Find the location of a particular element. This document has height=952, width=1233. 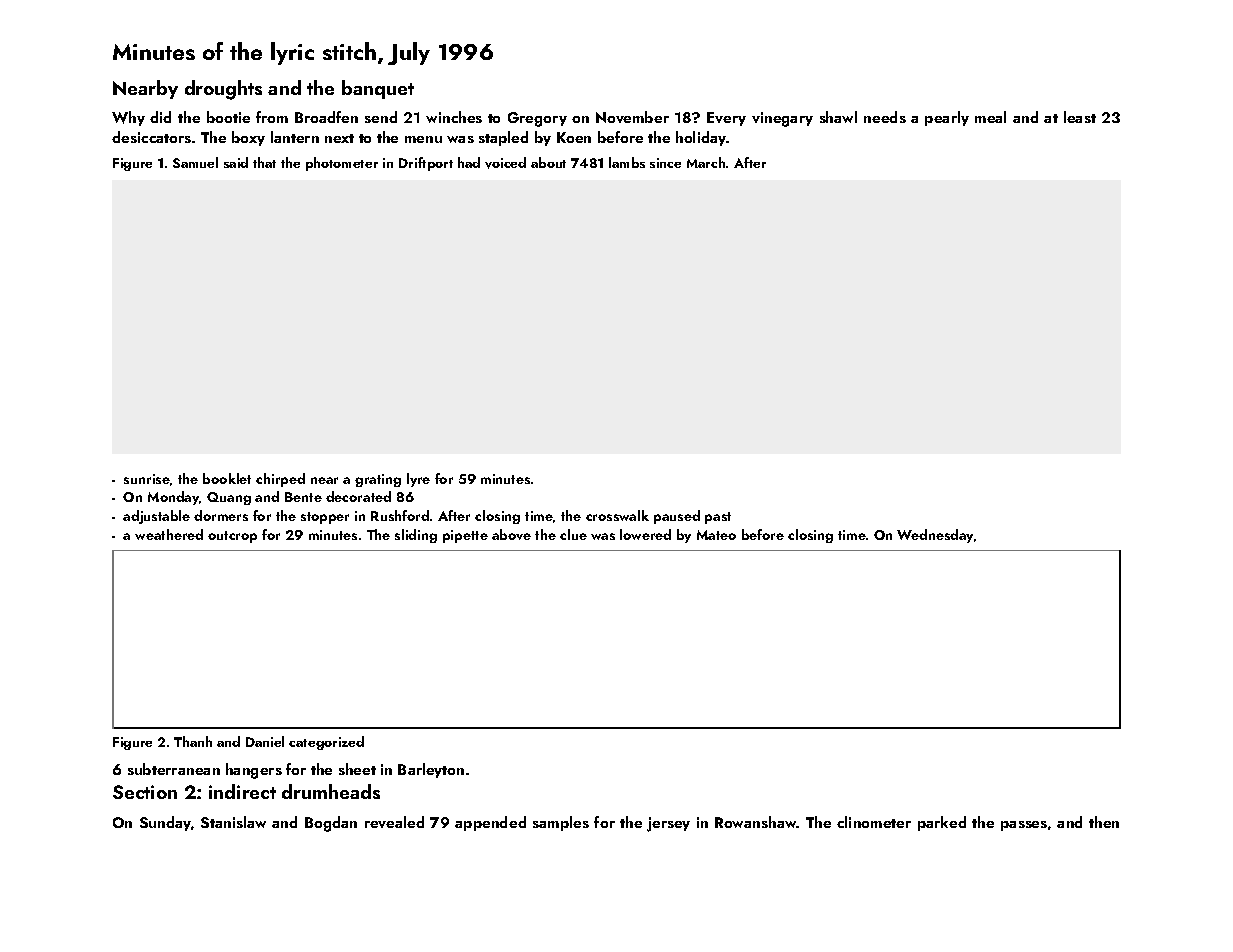

sunrise is located at coordinates (147, 479).
